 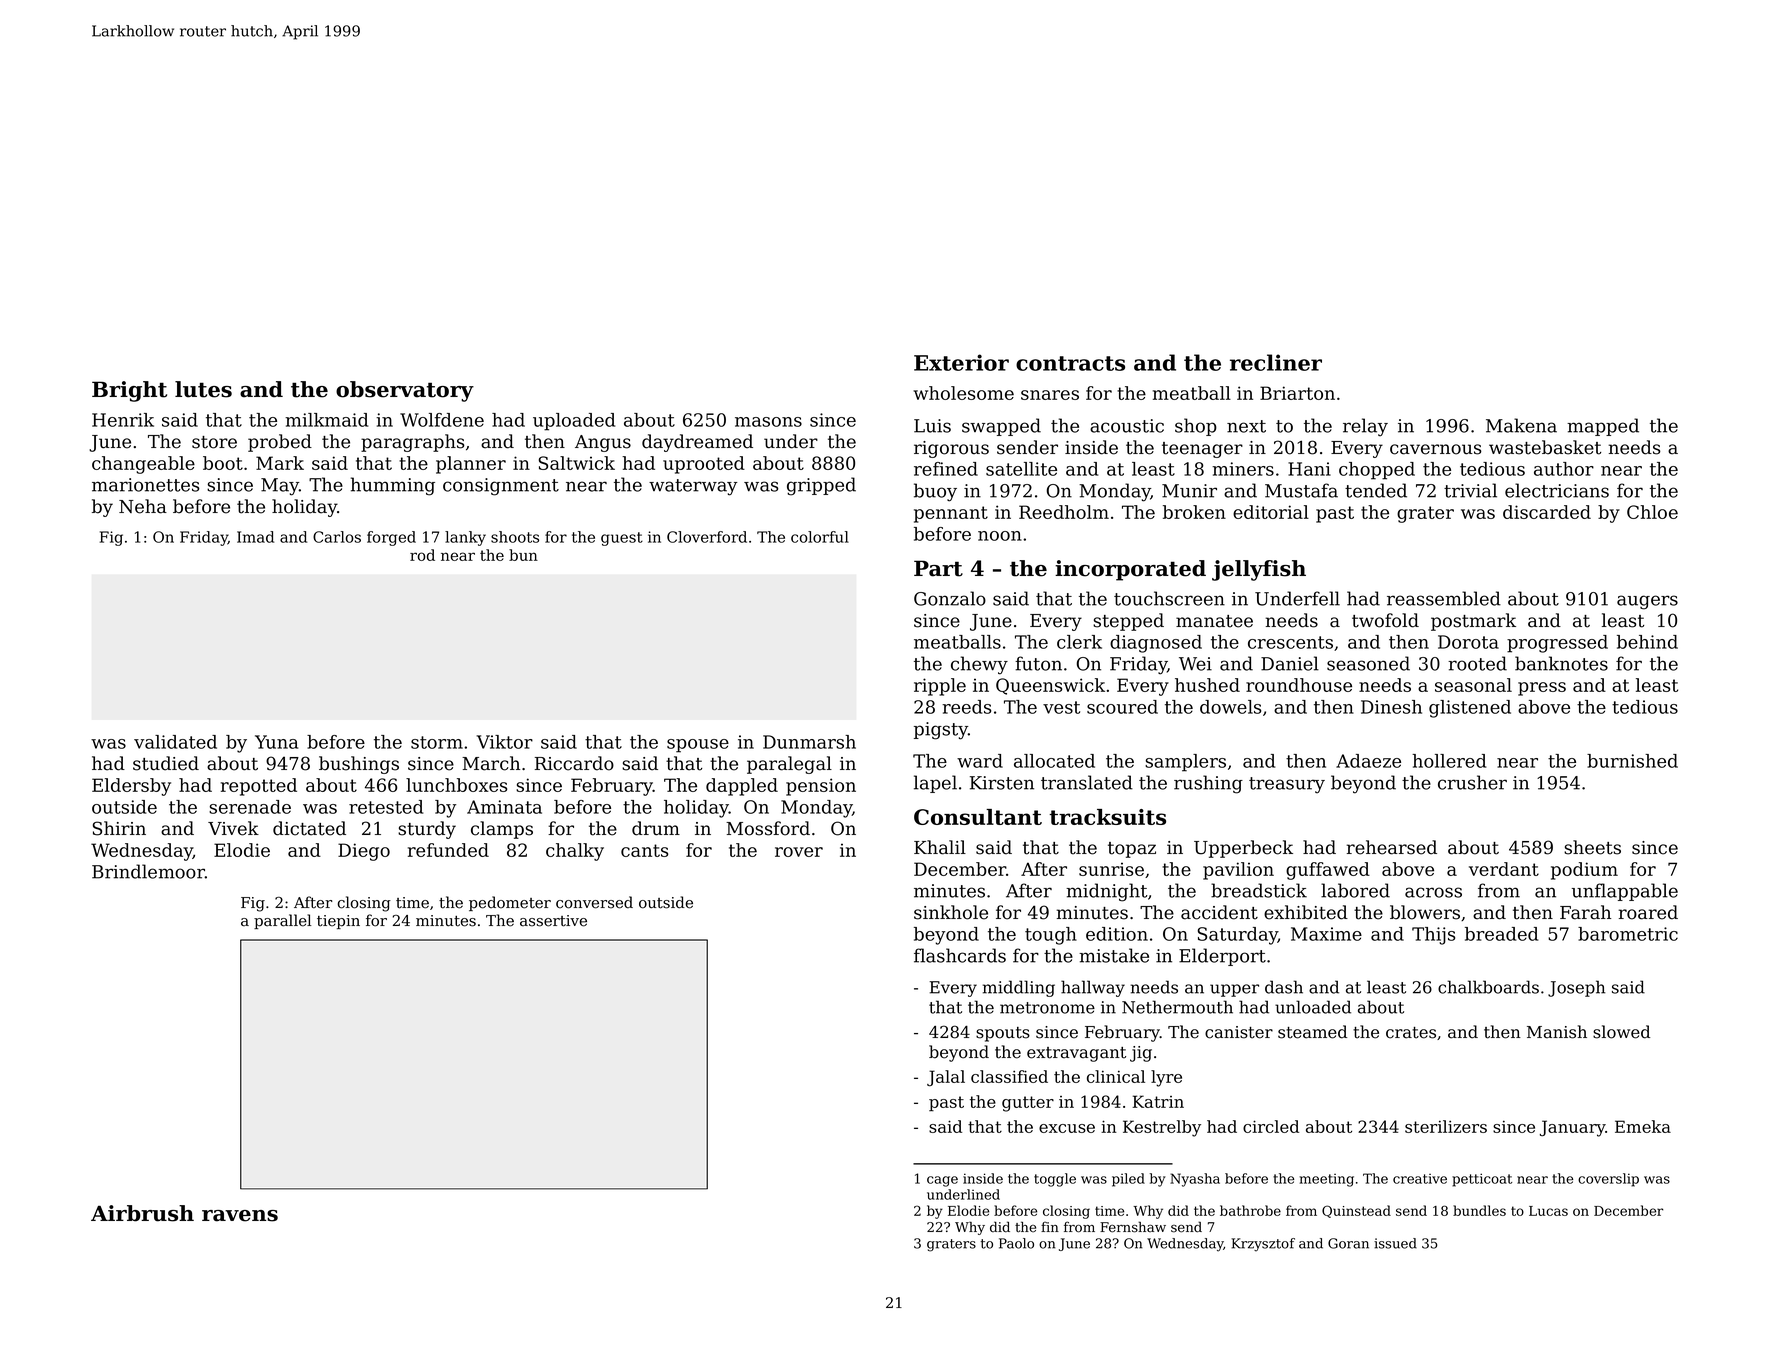 What do you see at coordinates (326, 420) in the image?
I see `milkmaid` at bounding box center [326, 420].
